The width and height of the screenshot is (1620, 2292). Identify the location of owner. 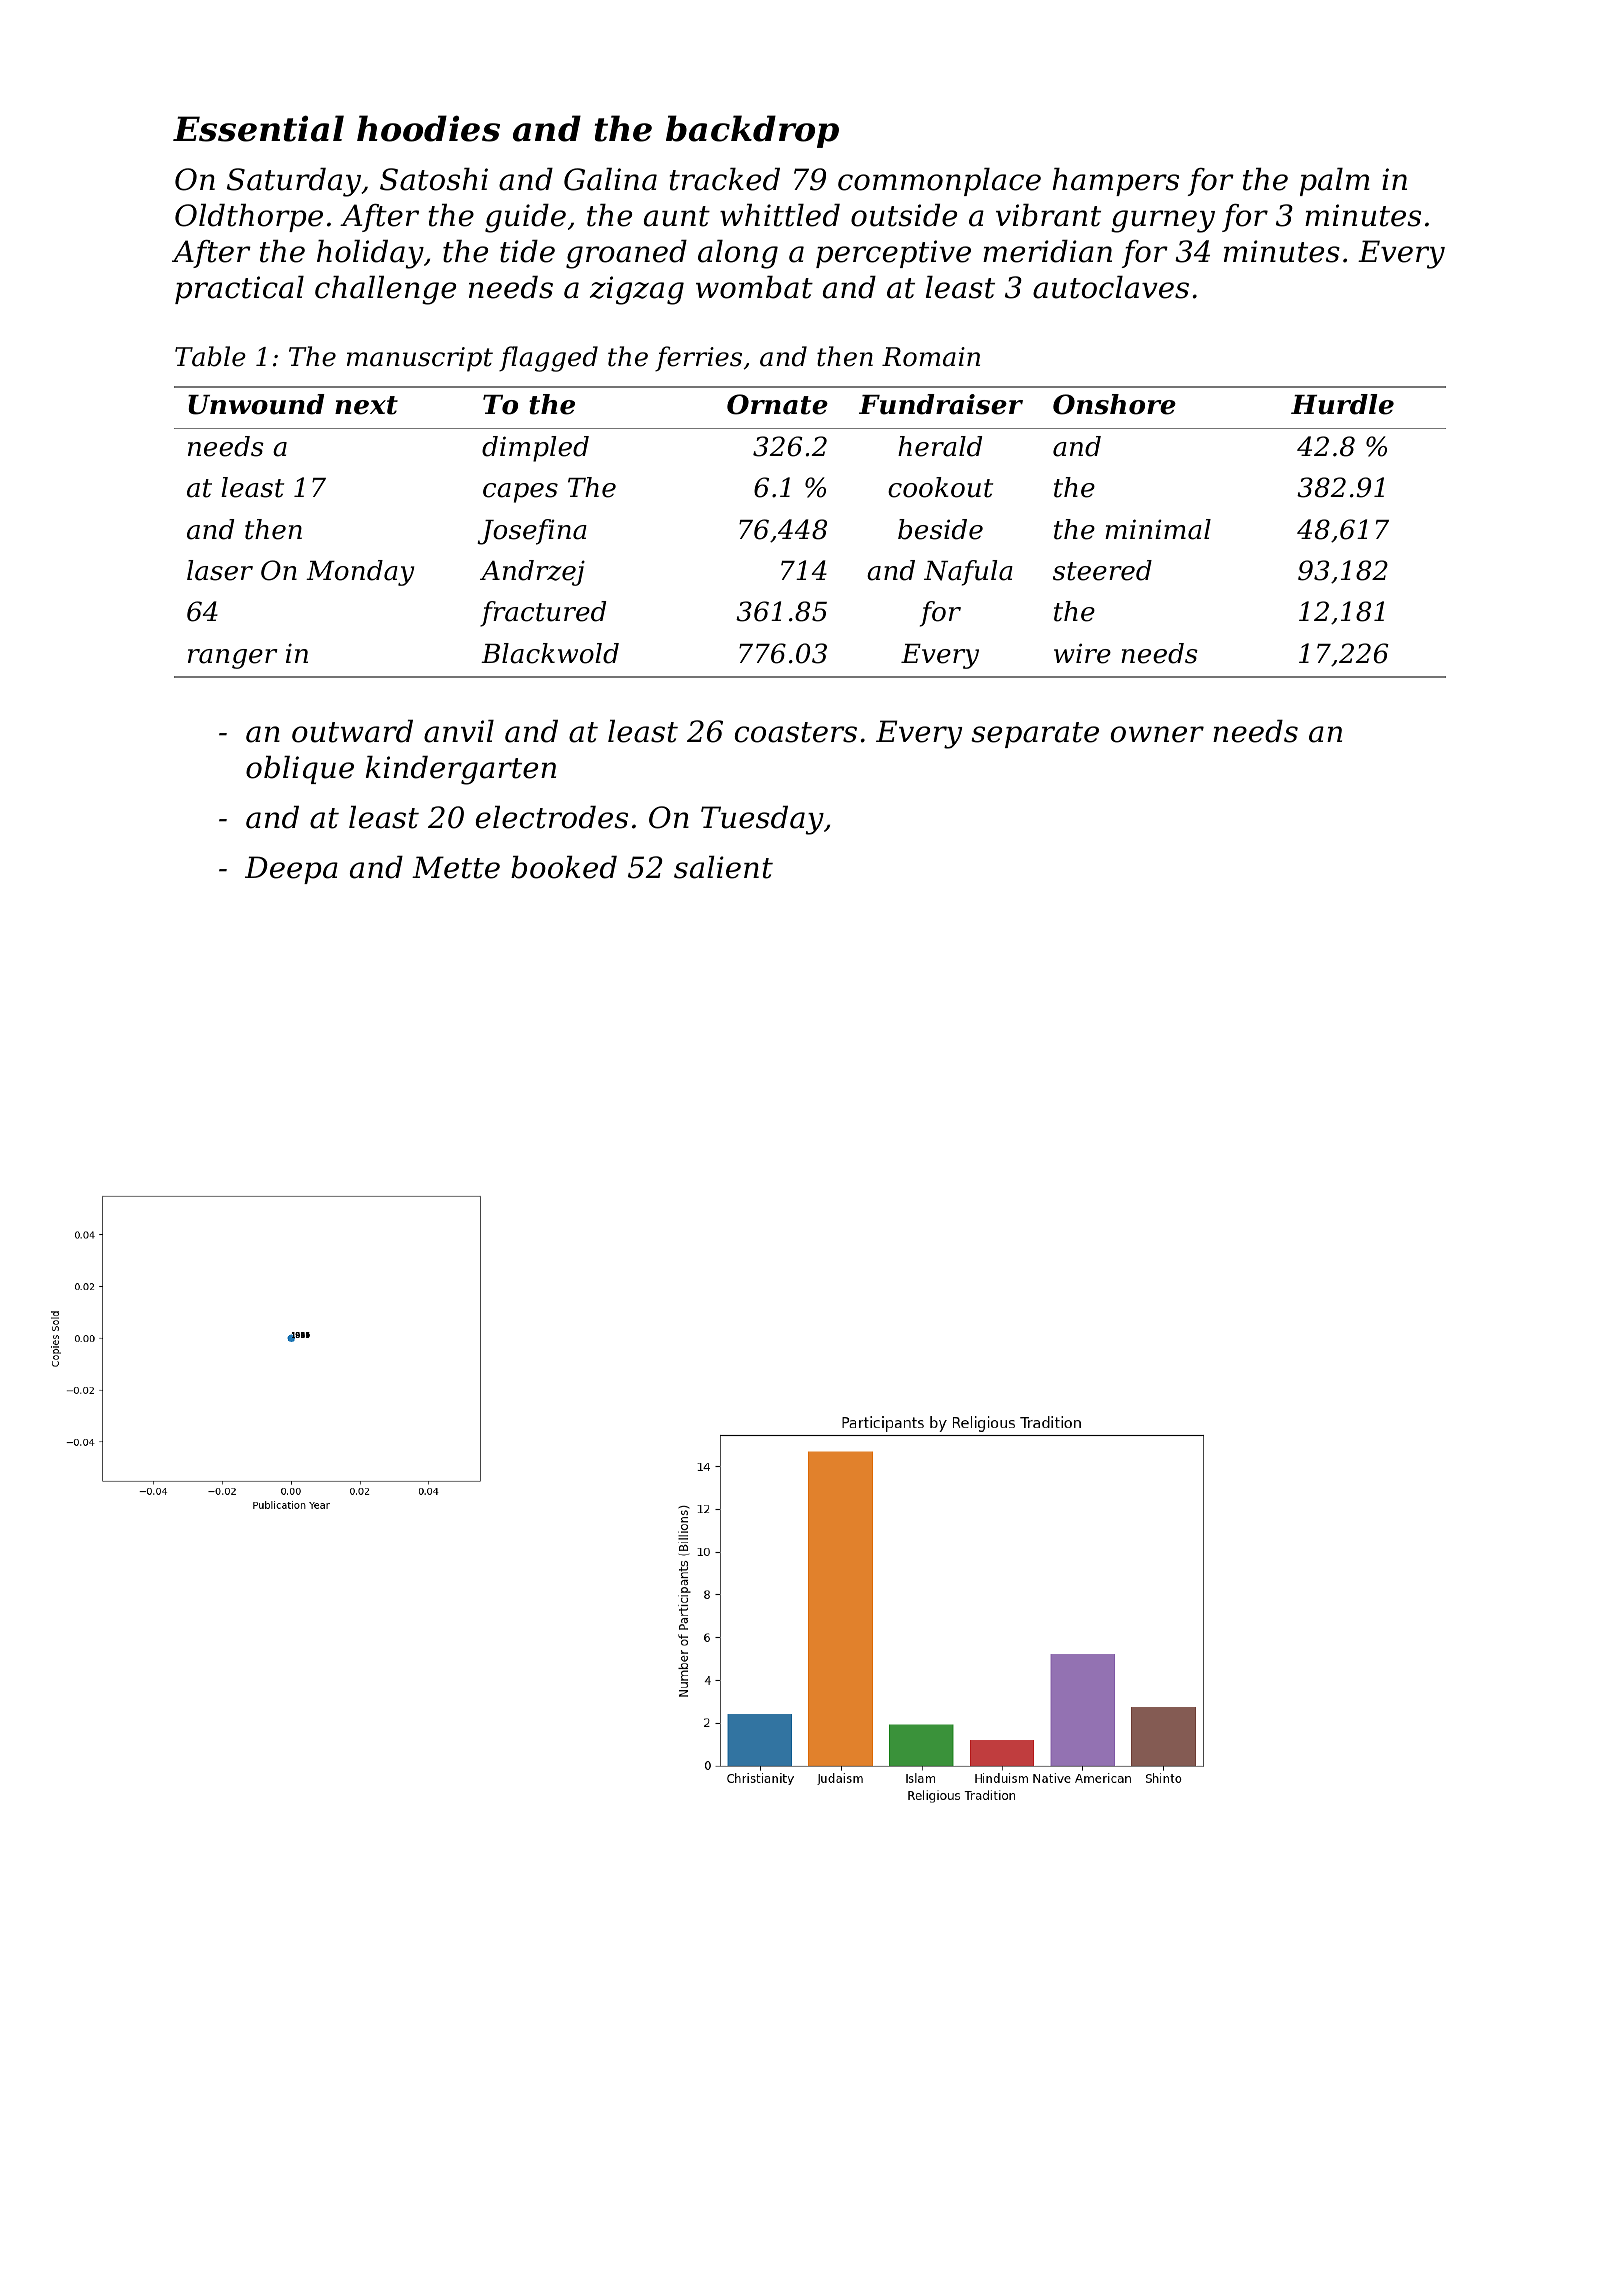
(1157, 734).
